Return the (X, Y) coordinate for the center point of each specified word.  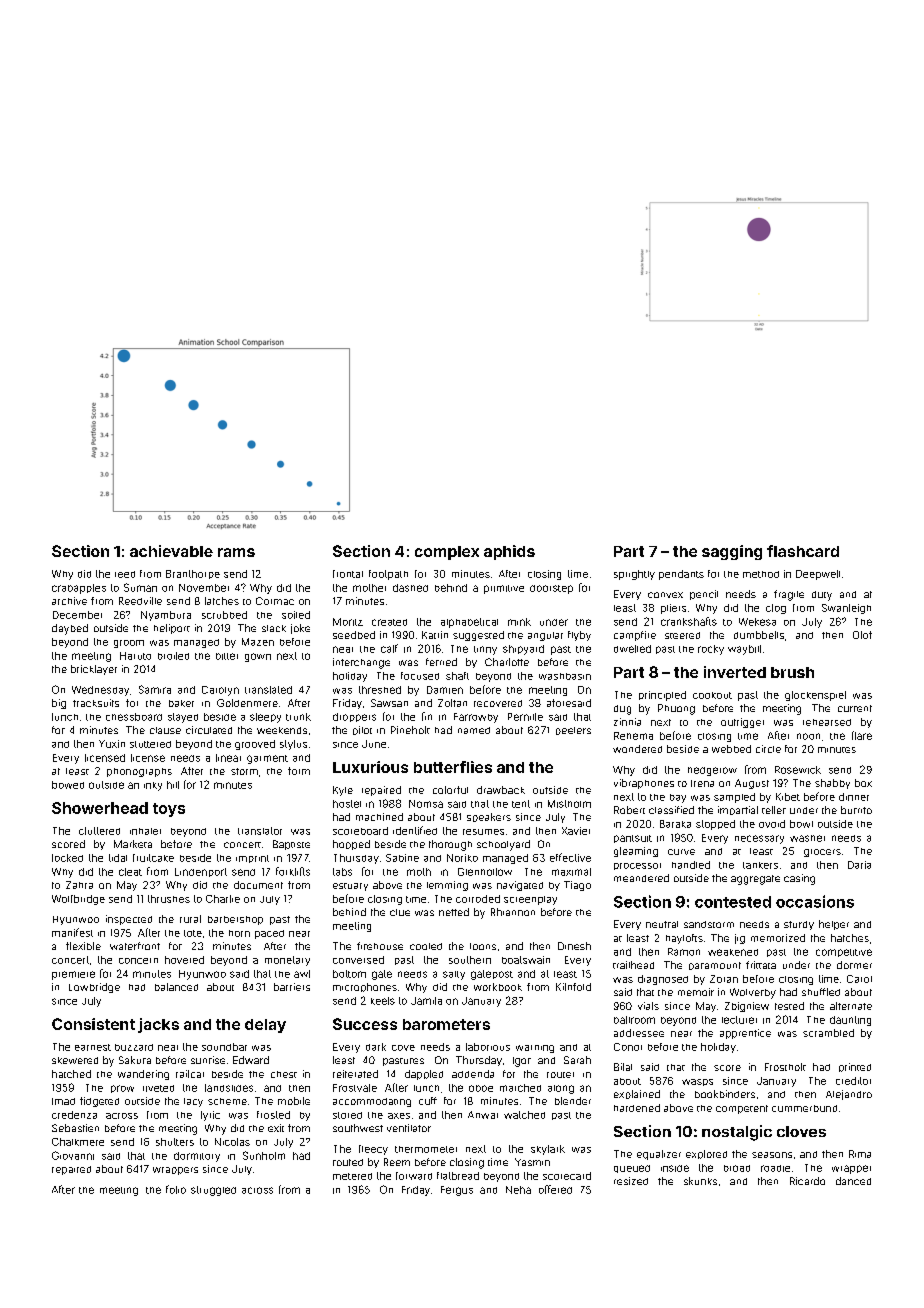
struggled (213, 1191)
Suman (140, 587)
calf (389, 648)
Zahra (79, 885)
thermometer (426, 1149)
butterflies (453, 767)
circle (768, 749)
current (855, 708)
